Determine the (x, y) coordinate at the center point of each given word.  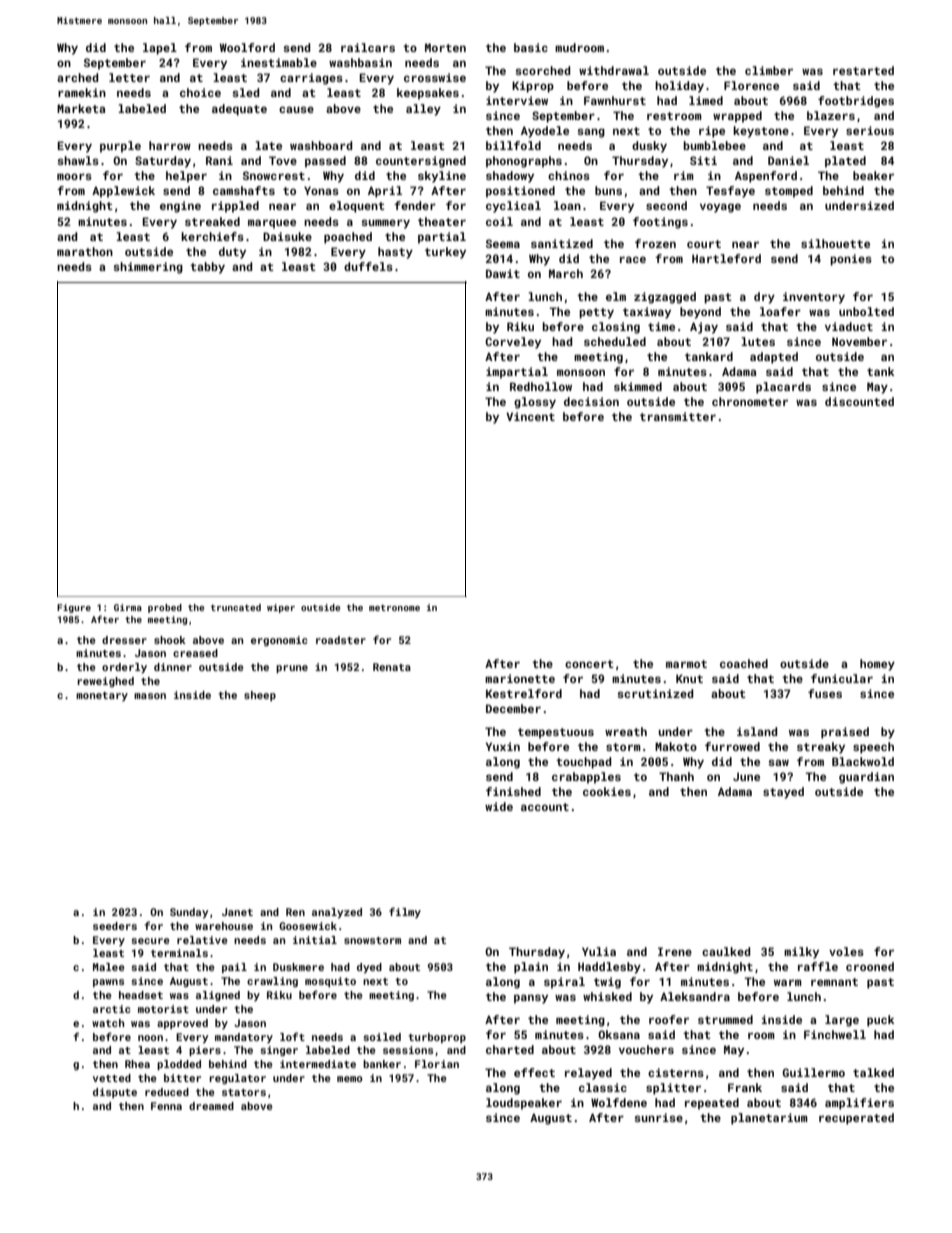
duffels (368, 266)
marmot (686, 664)
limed (706, 100)
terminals (179, 953)
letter (129, 77)
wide (499, 806)
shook (170, 640)
